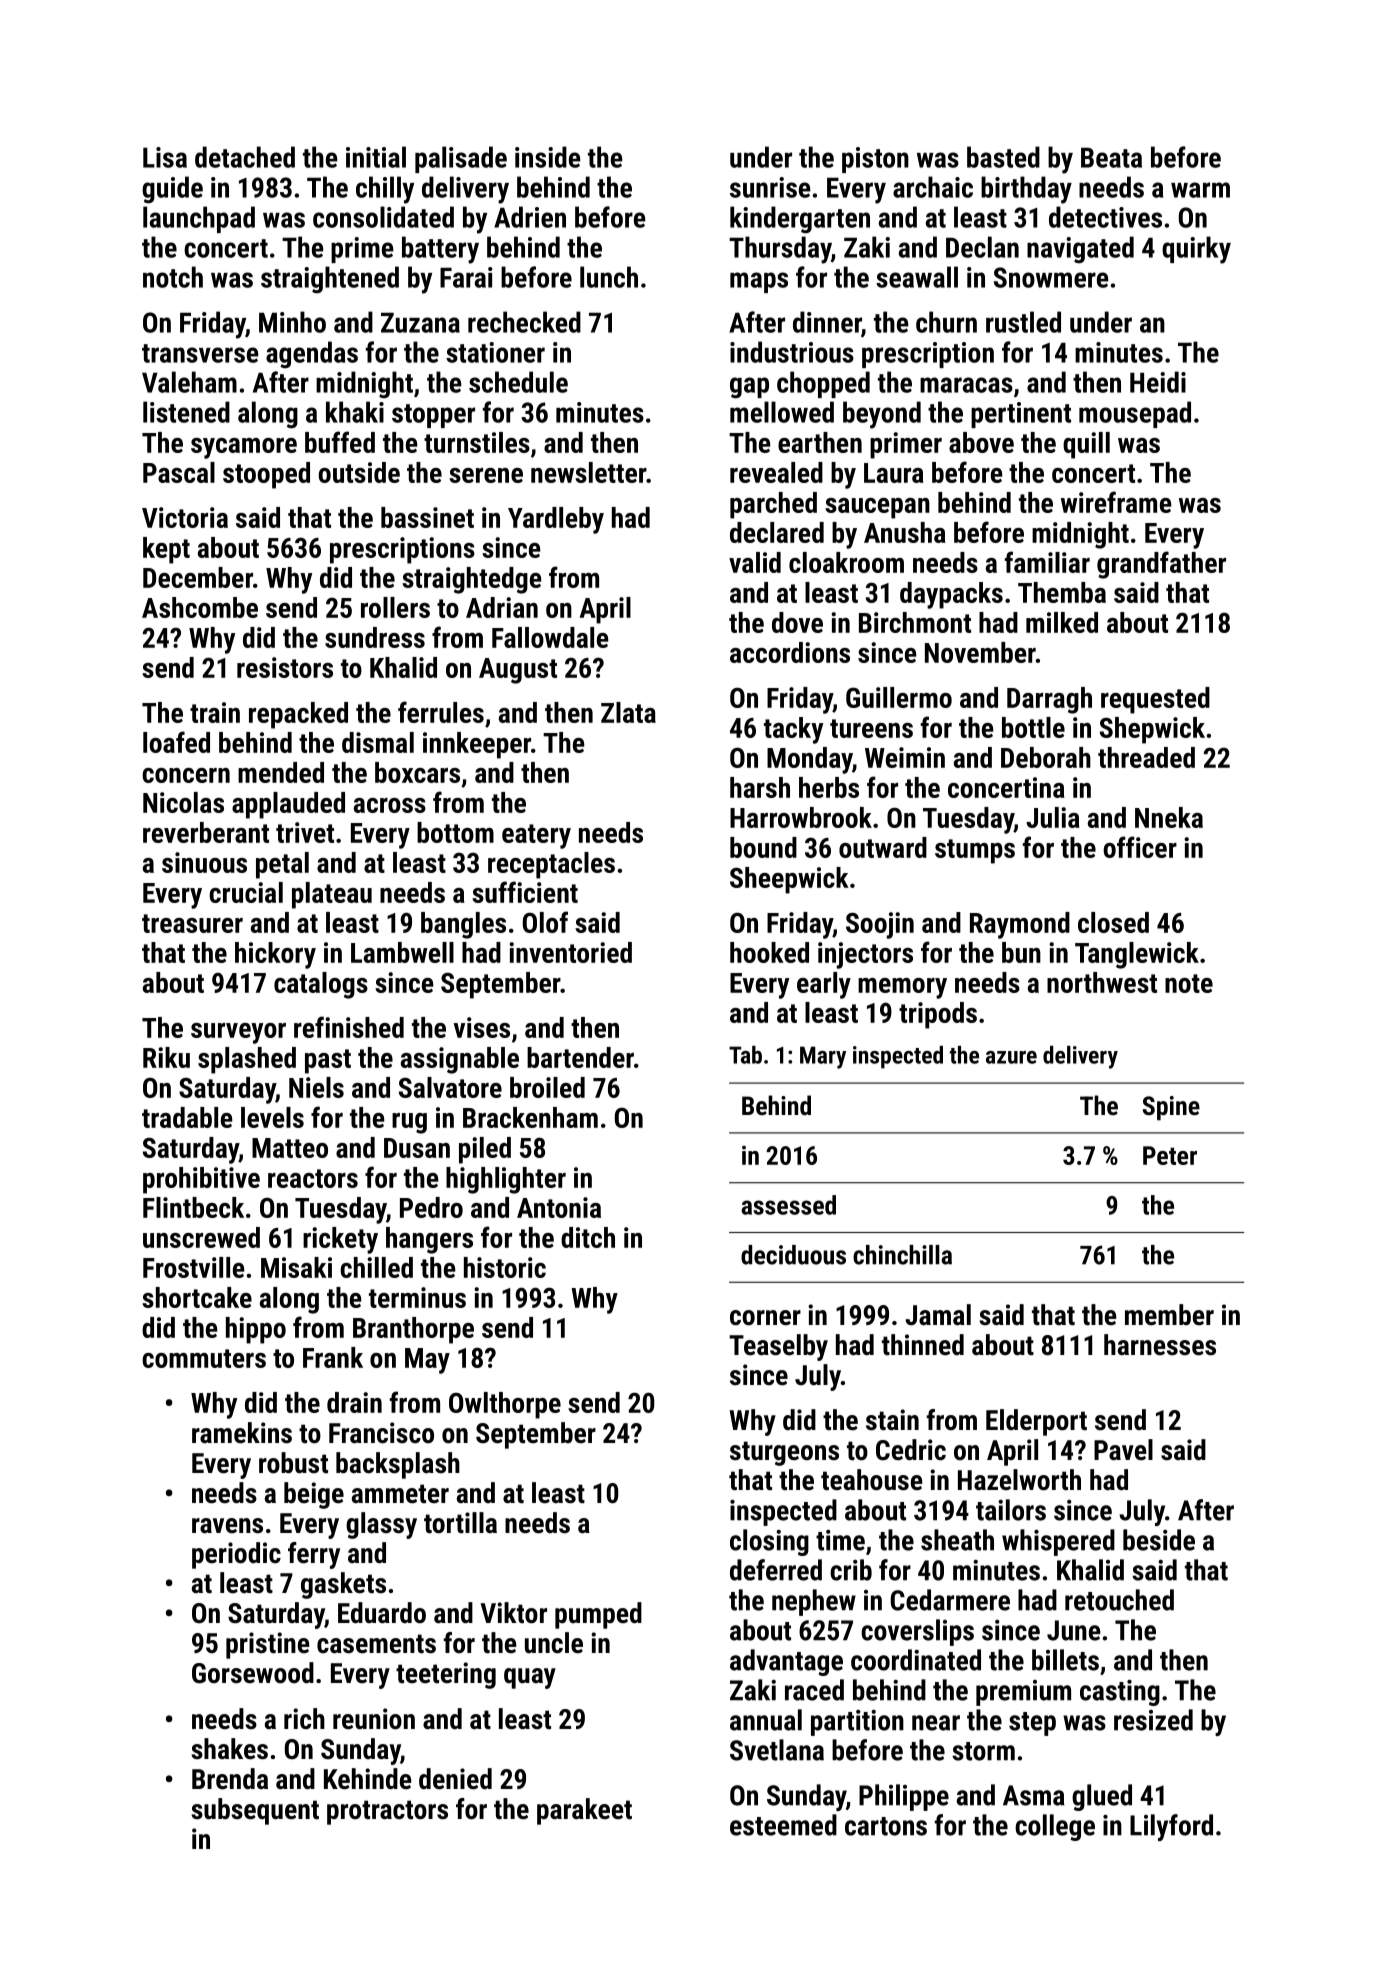 This image has height=1969, width=1386. Describe the element at coordinates (376, 157) in the image. I see `initial` at that location.
